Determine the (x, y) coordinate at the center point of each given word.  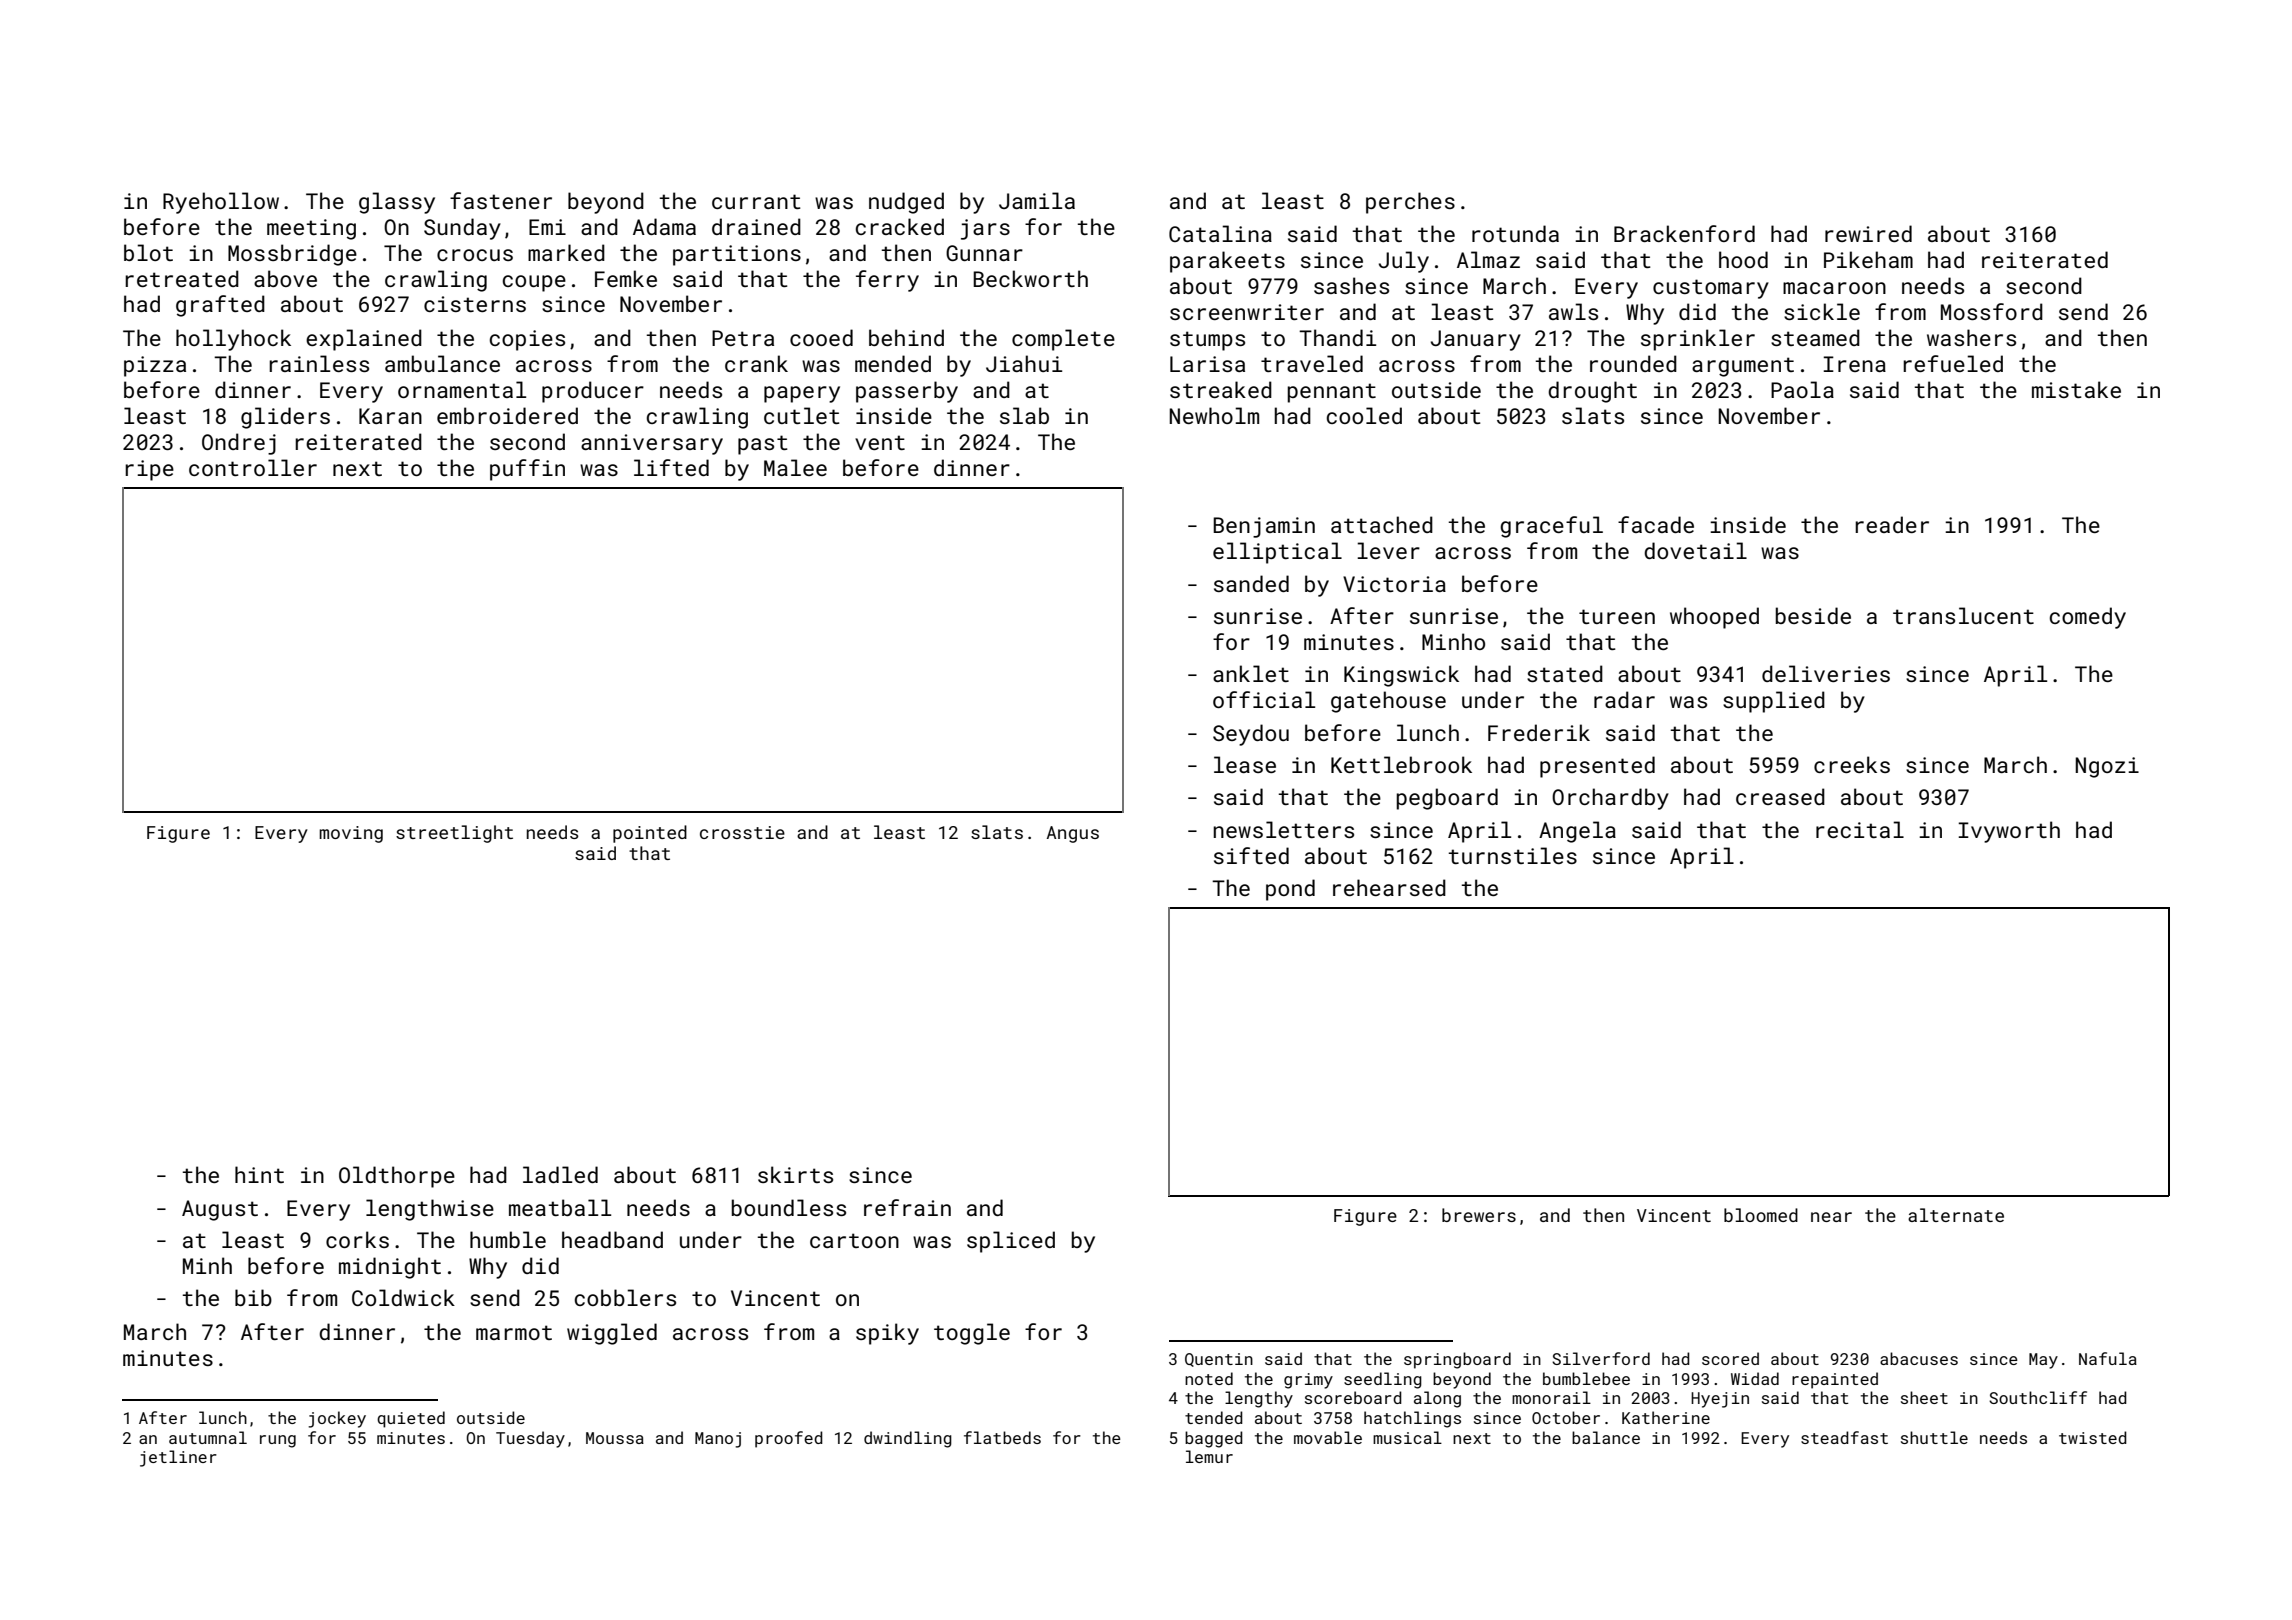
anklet (1251, 673)
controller (253, 467)
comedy (2088, 618)
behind (906, 337)
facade (1656, 524)
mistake (2076, 389)
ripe (149, 470)
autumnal (208, 1437)
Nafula (2108, 1358)
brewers (1479, 1215)
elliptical (1277, 553)
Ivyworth (2009, 832)
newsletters (1283, 829)
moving (351, 834)
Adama (664, 226)
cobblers (625, 1297)
